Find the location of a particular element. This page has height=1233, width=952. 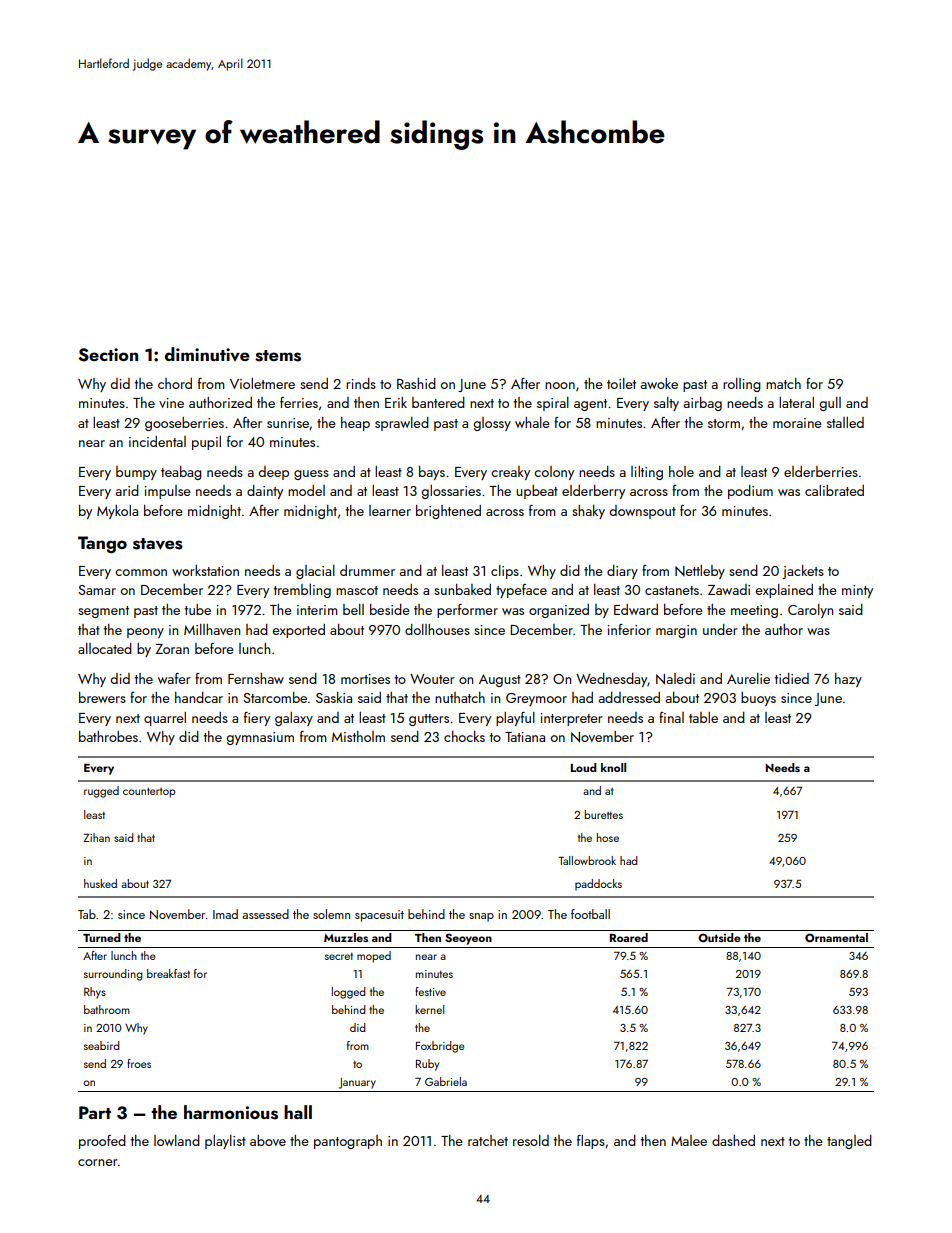

logged is located at coordinates (349, 993).
